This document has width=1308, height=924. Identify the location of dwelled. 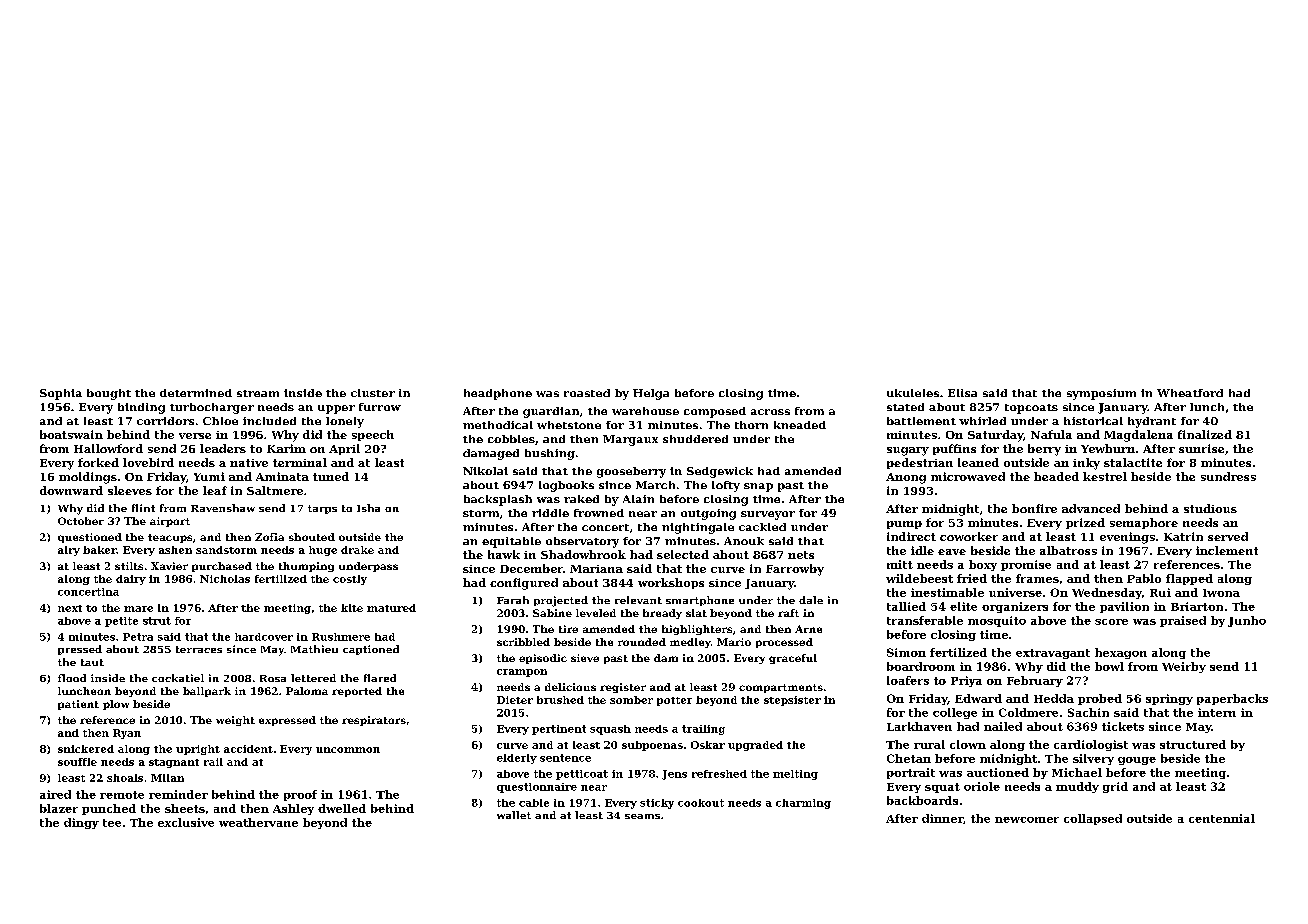
(342, 808).
